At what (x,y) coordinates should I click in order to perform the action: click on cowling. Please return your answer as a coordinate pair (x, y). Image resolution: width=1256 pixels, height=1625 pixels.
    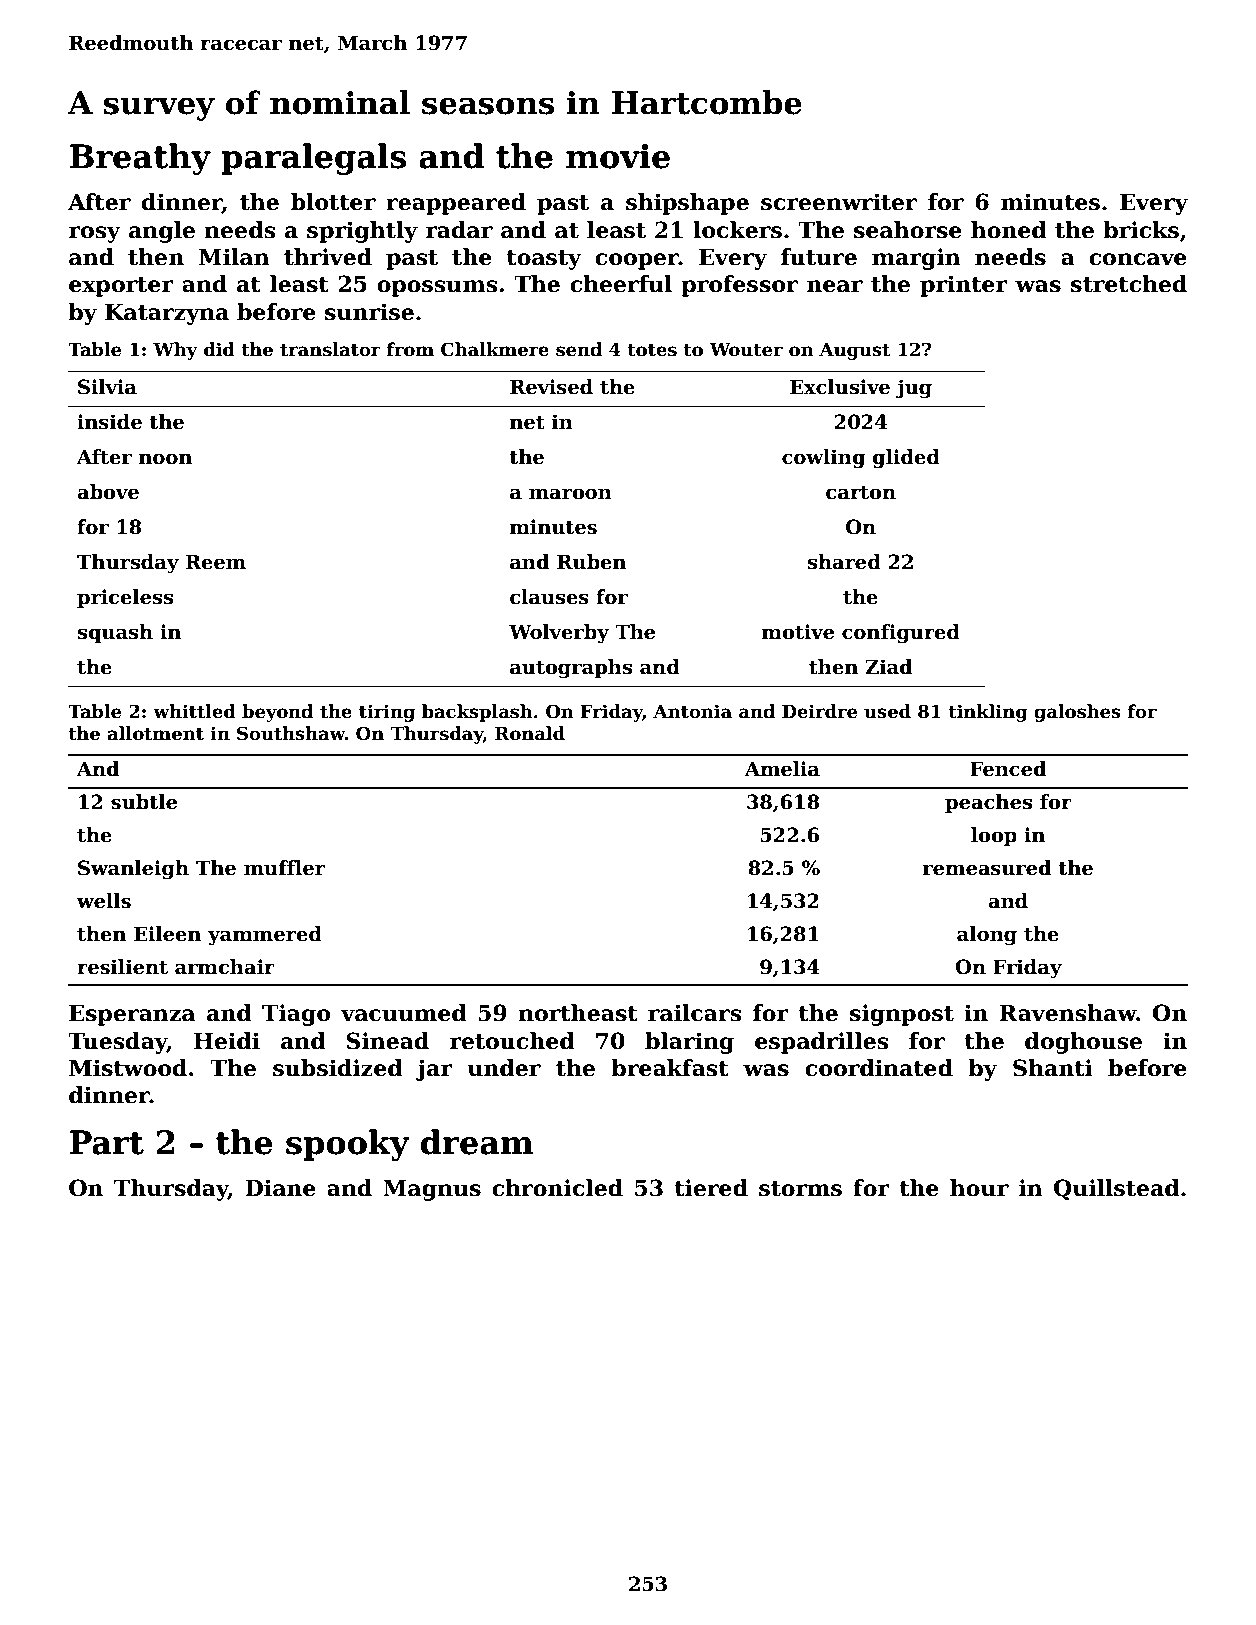
    Looking at the image, I should click on (823, 458).
